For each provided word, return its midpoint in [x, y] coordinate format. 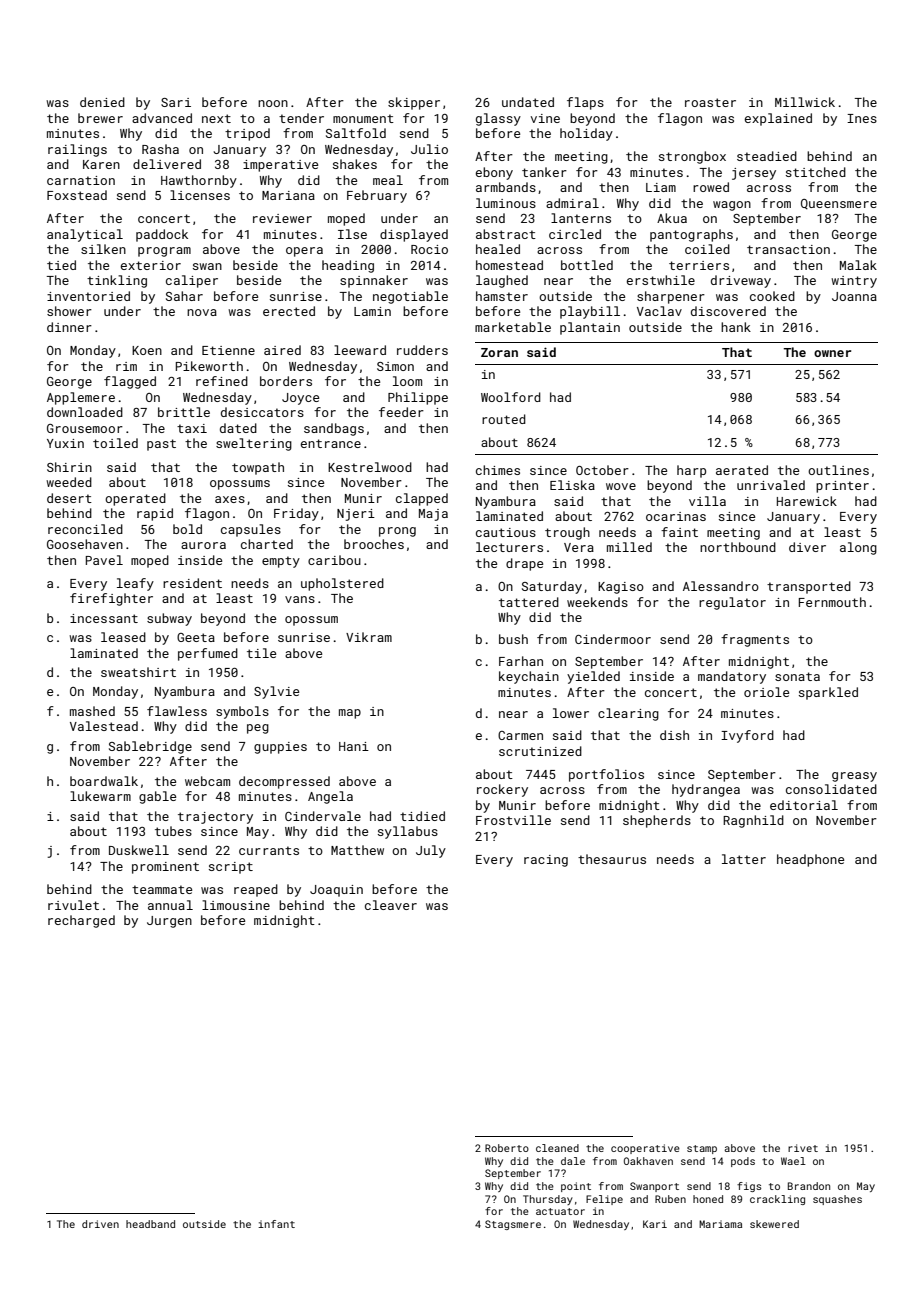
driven [100, 1224]
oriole [766, 692]
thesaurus [612, 859]
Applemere [81, 398]
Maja [433, 515]
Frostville [513, 820]
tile [261, 653]
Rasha [160, 149]
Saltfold [356, 133]
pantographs [691, 235]
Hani [354, 746]
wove [621, 486]
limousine [236, 905]
